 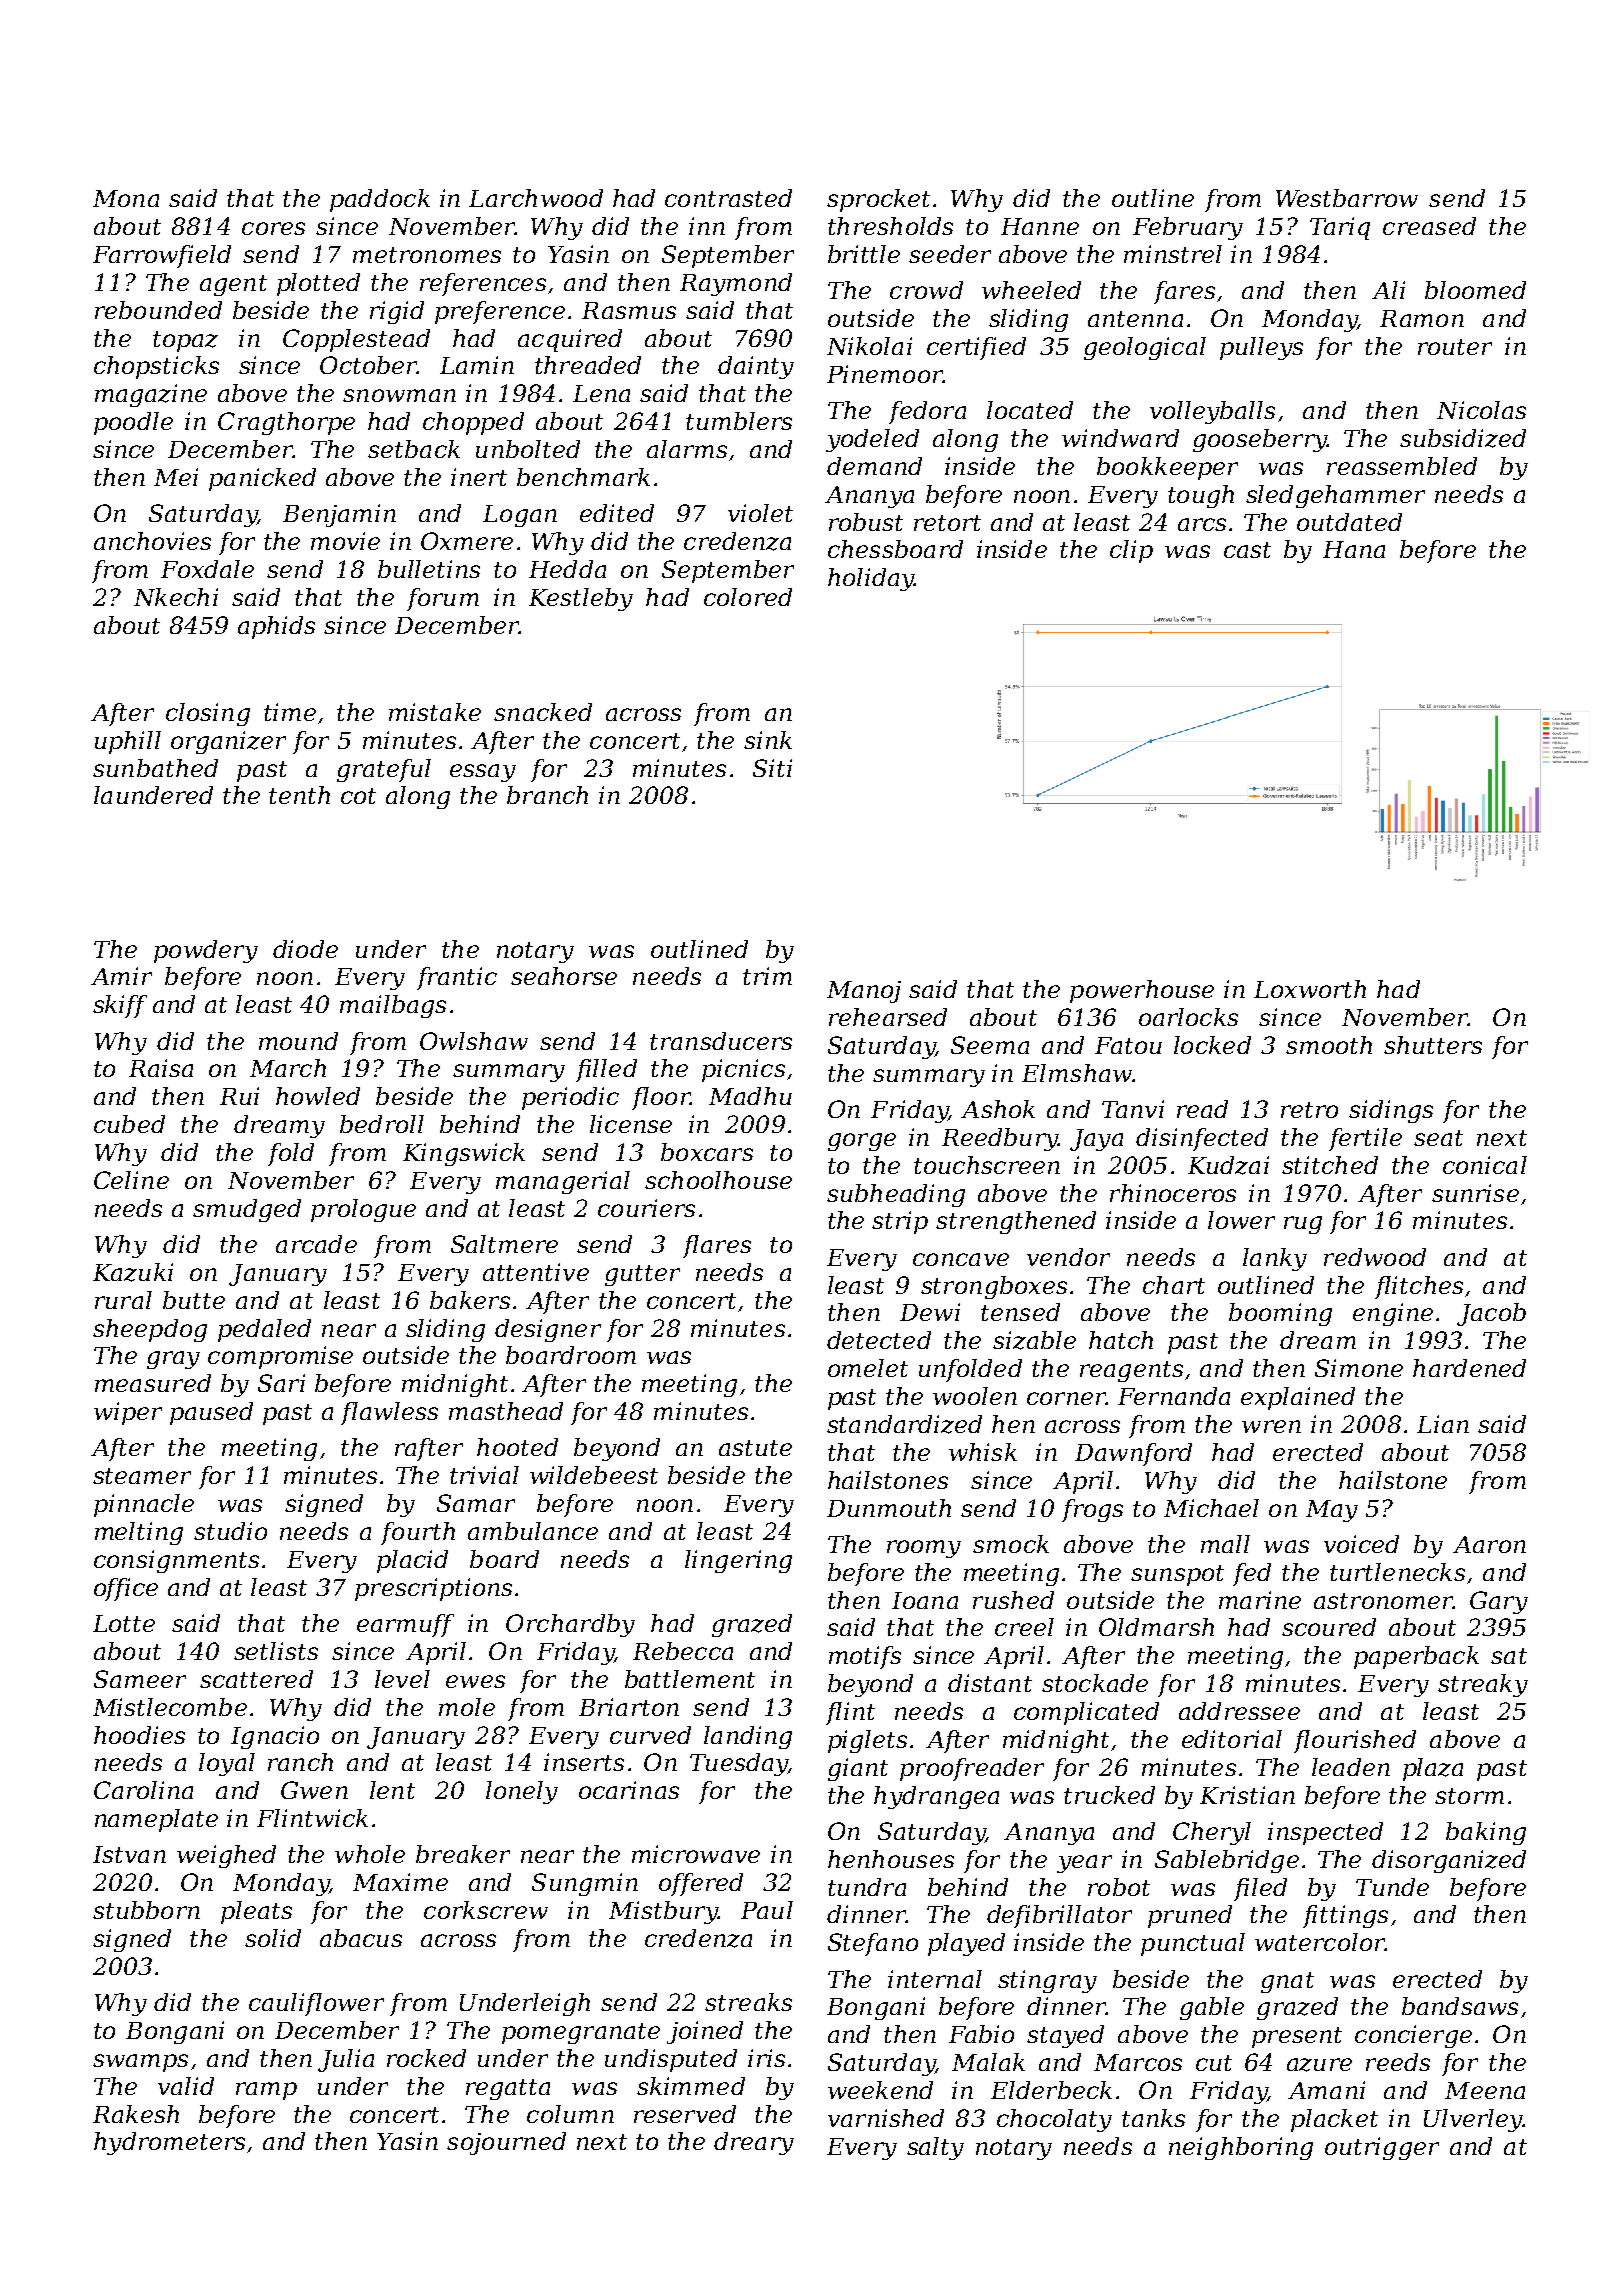 I want to click on clip, so click(x=1131, y=551).
